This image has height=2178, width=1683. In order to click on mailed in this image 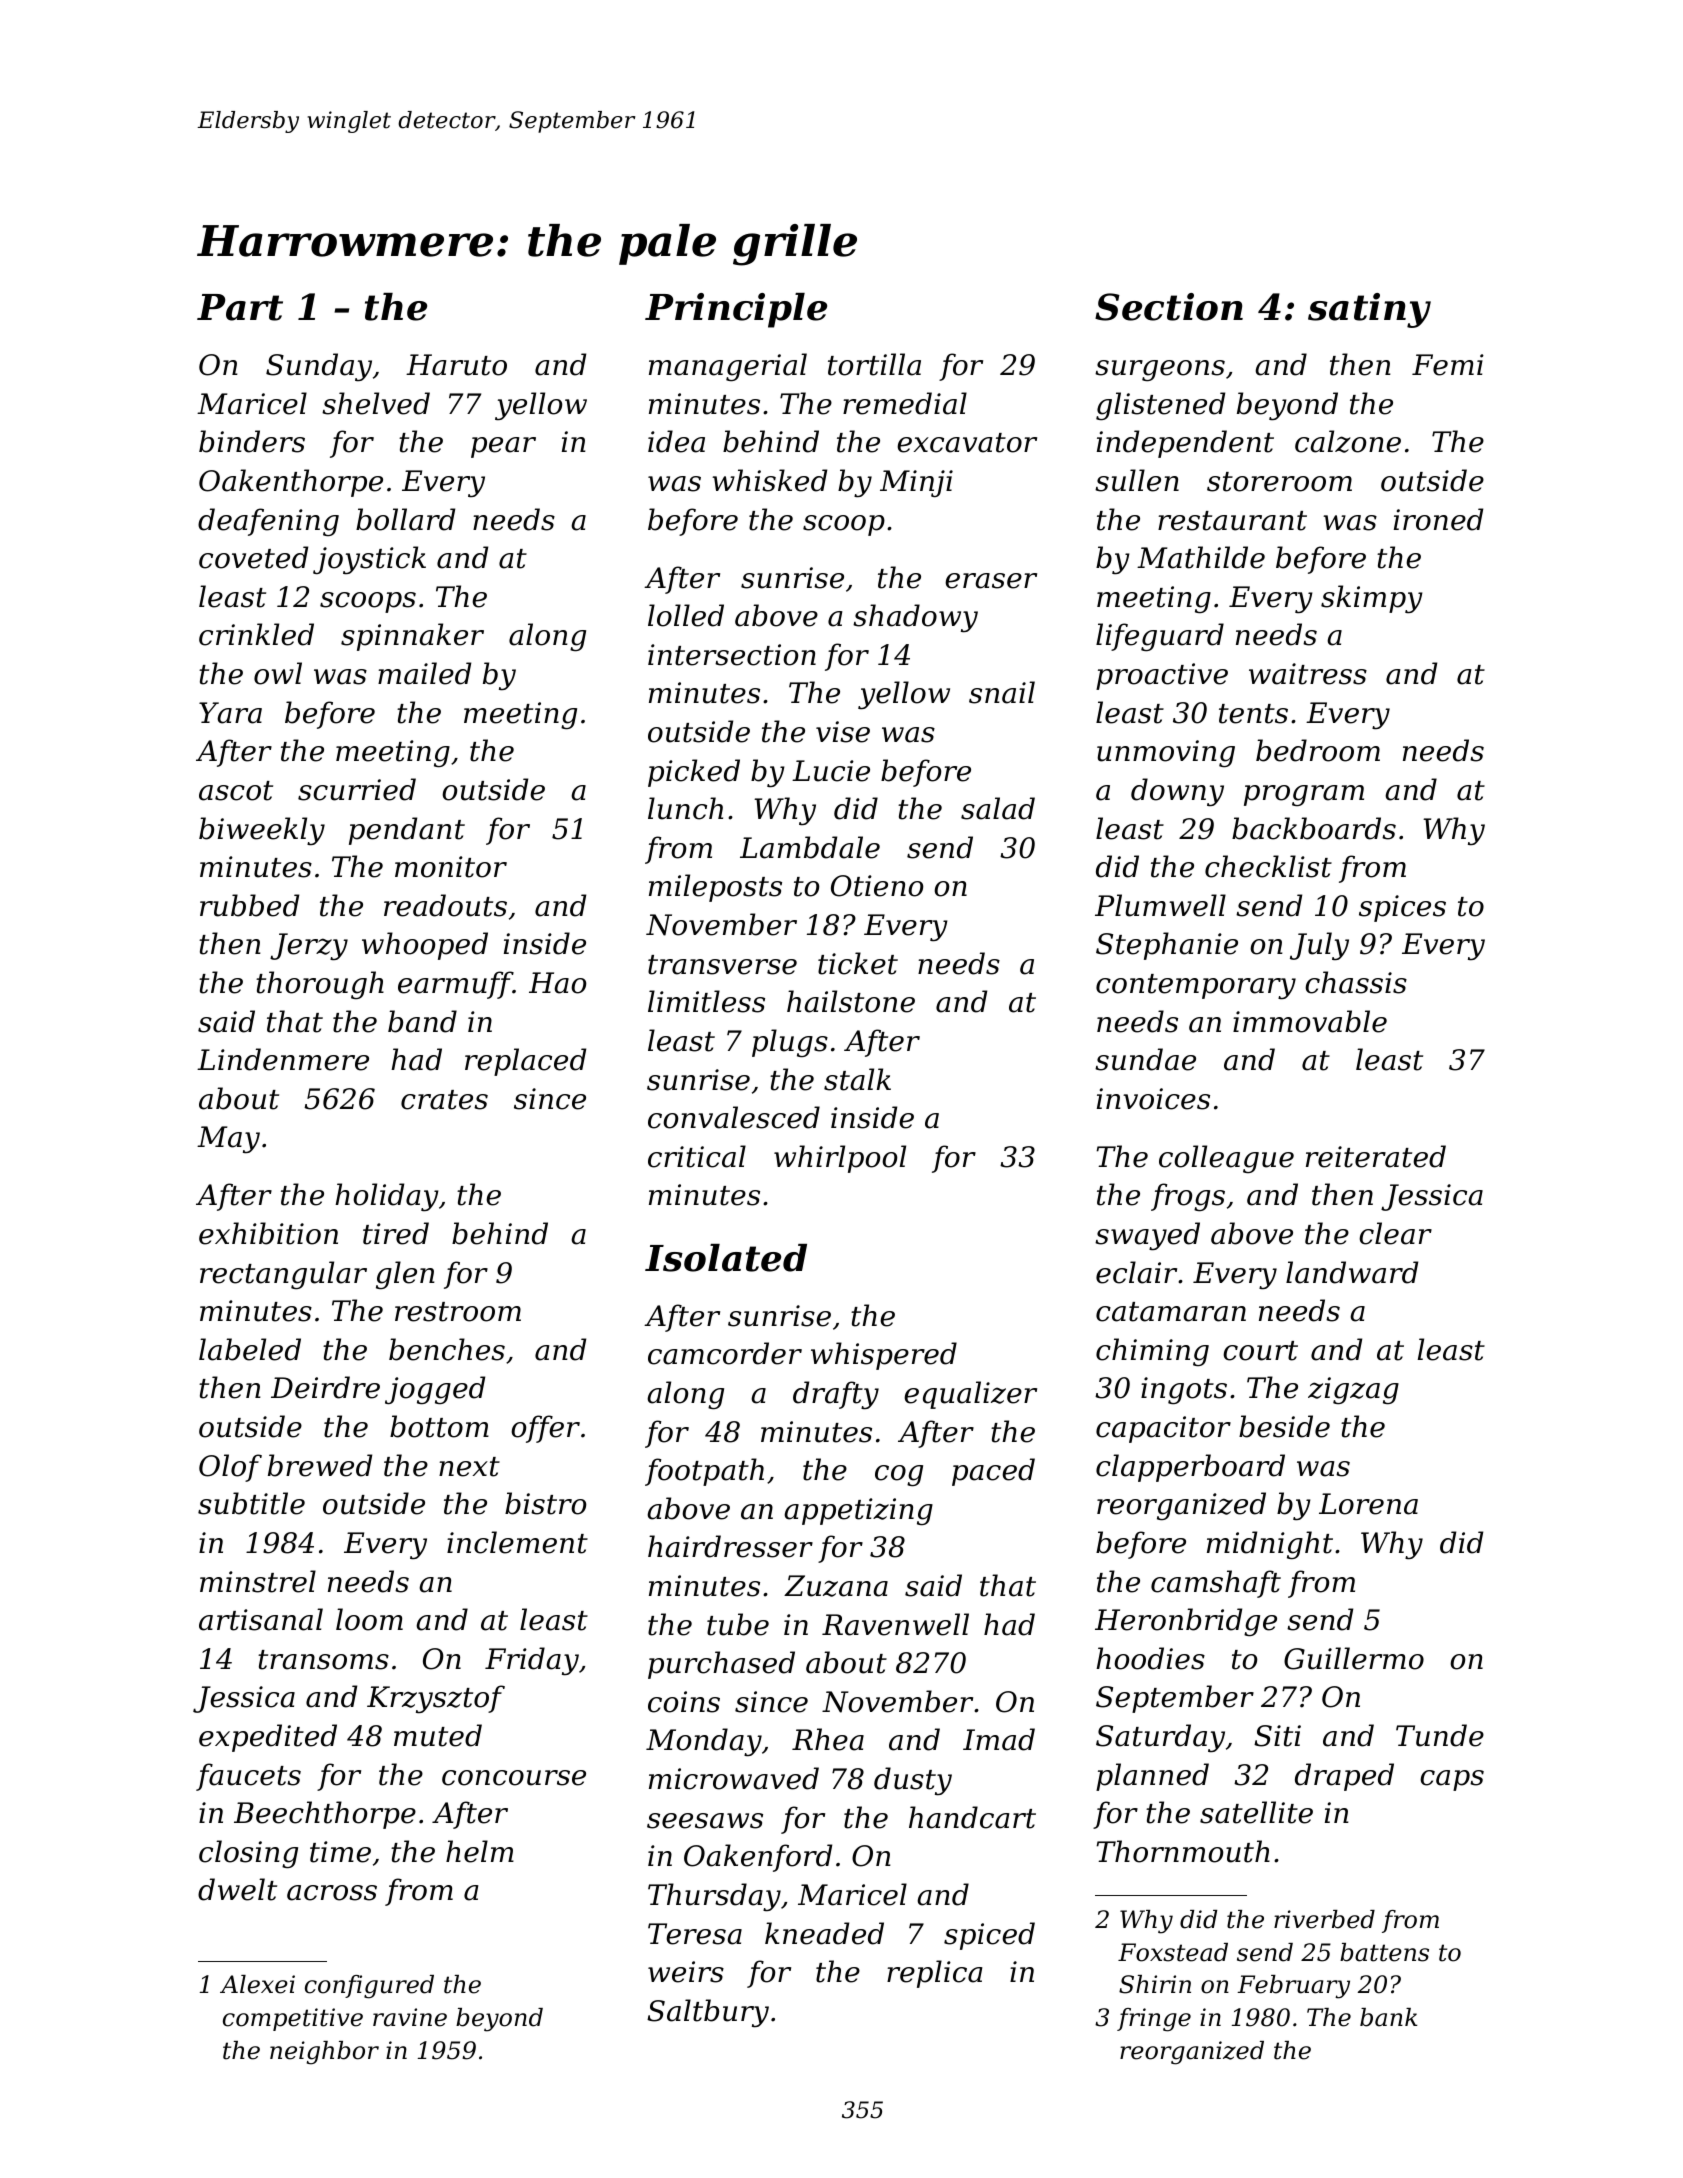, I will do `click(424, 673)`.
